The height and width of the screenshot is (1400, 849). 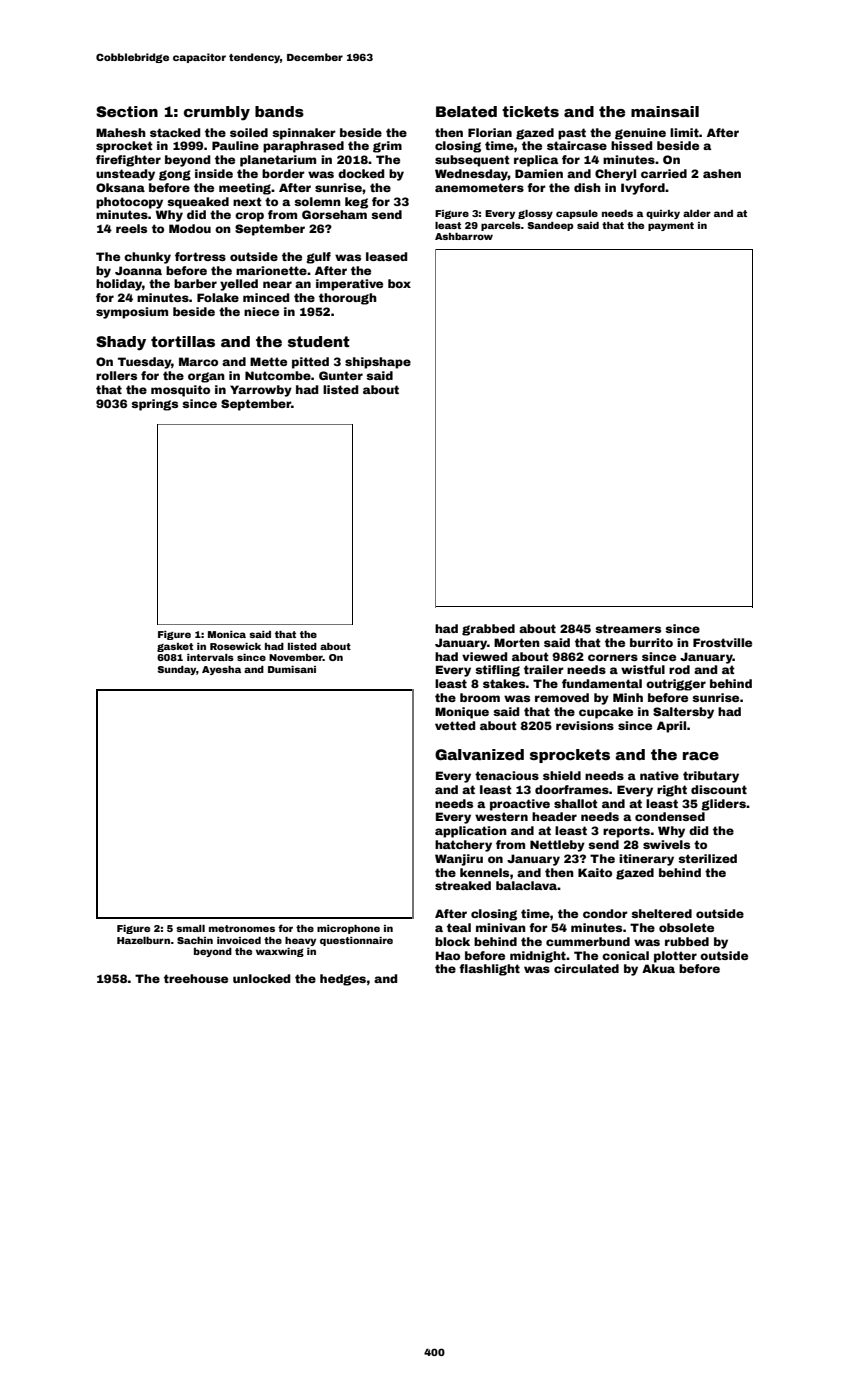 I want to click on mainsail, so click(x=665, y=111).
